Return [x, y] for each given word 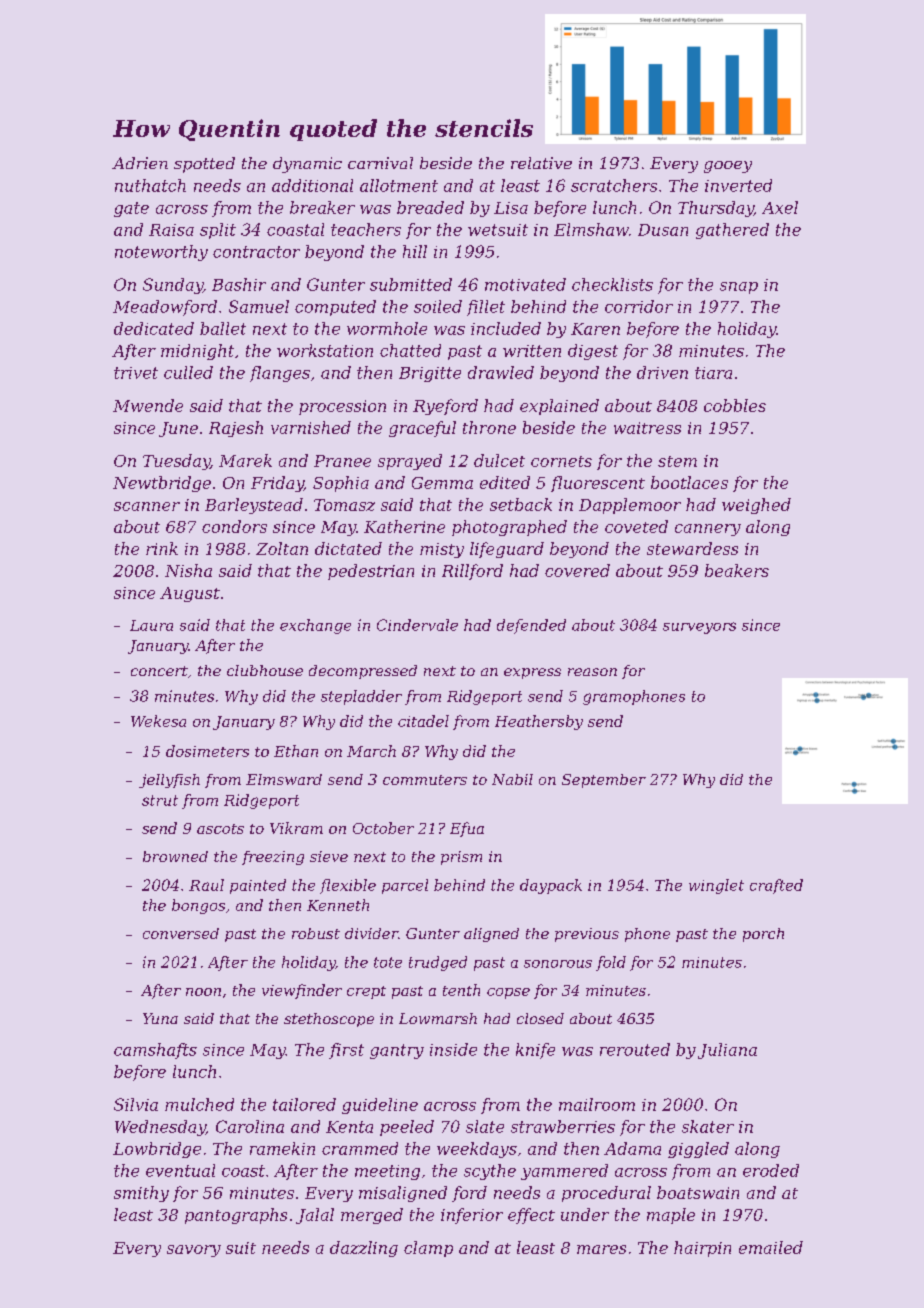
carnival [380, 163]
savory [194, 1251]
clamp [428, 1249]
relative [541, 163]
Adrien [140, 163]
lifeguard [507, 550]
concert [159, 671]
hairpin [702, 1249]
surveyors [699, 628]
